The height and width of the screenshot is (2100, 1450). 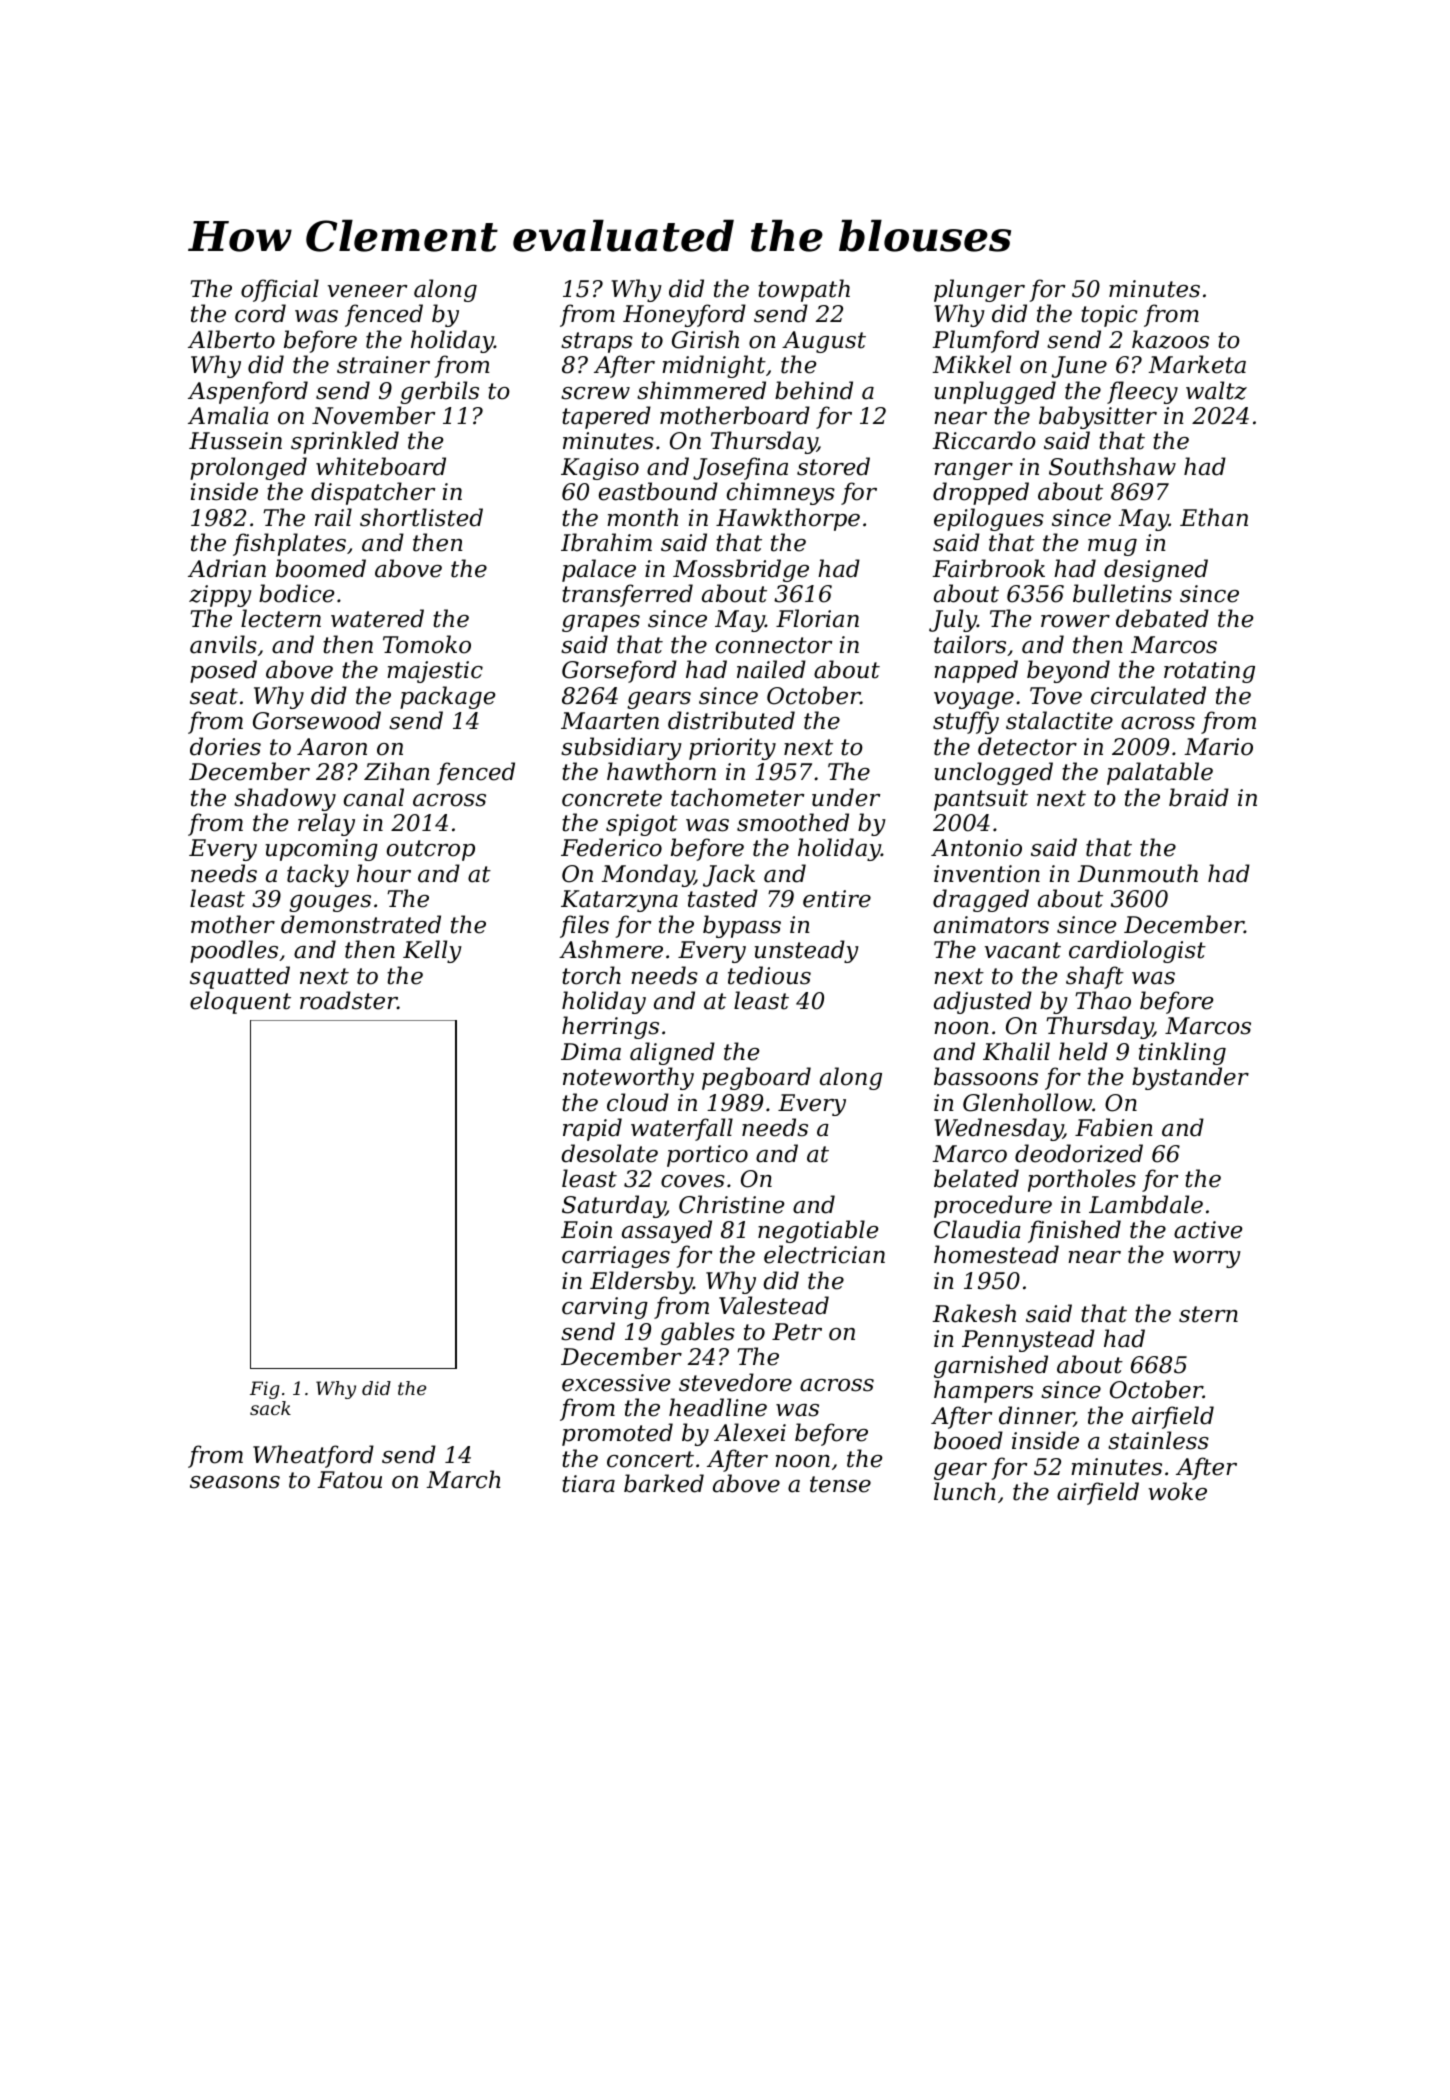 What do you see at coordinates (1216, 390) in the screenshot?
I see `waltz` at bounding box center [1216, 390].
